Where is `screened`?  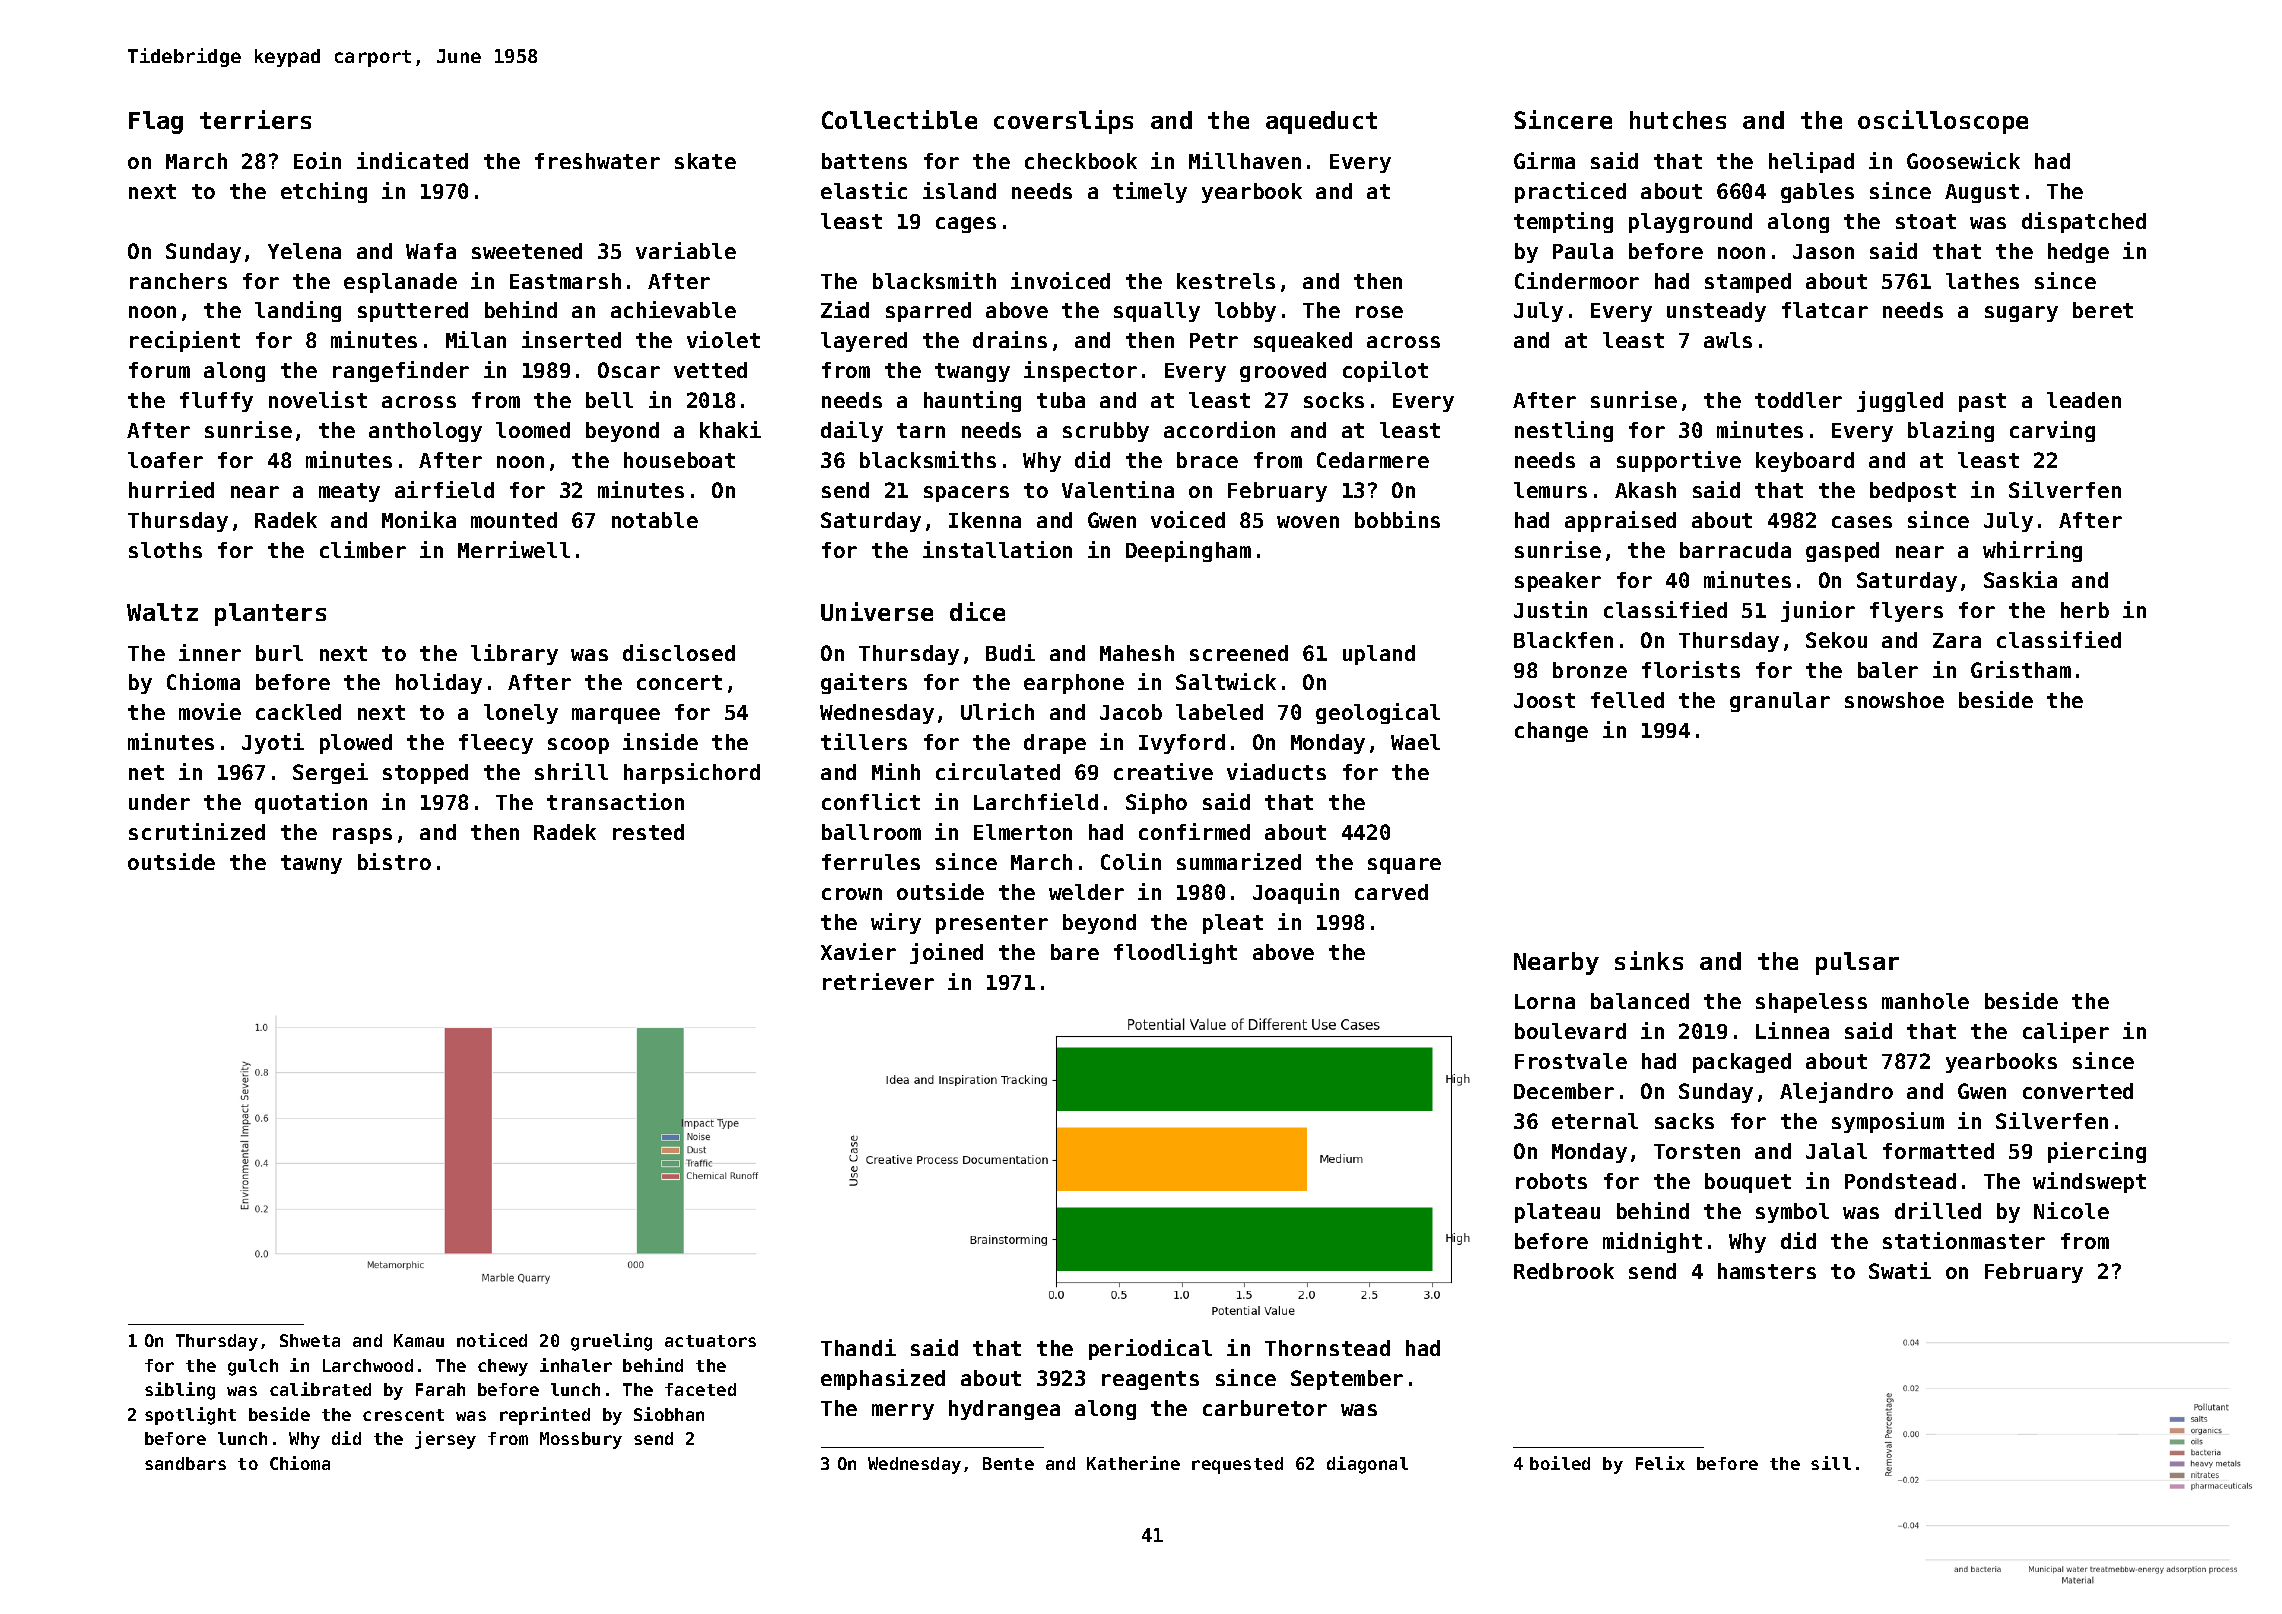 screened is located at coordinates (1239, 653).
